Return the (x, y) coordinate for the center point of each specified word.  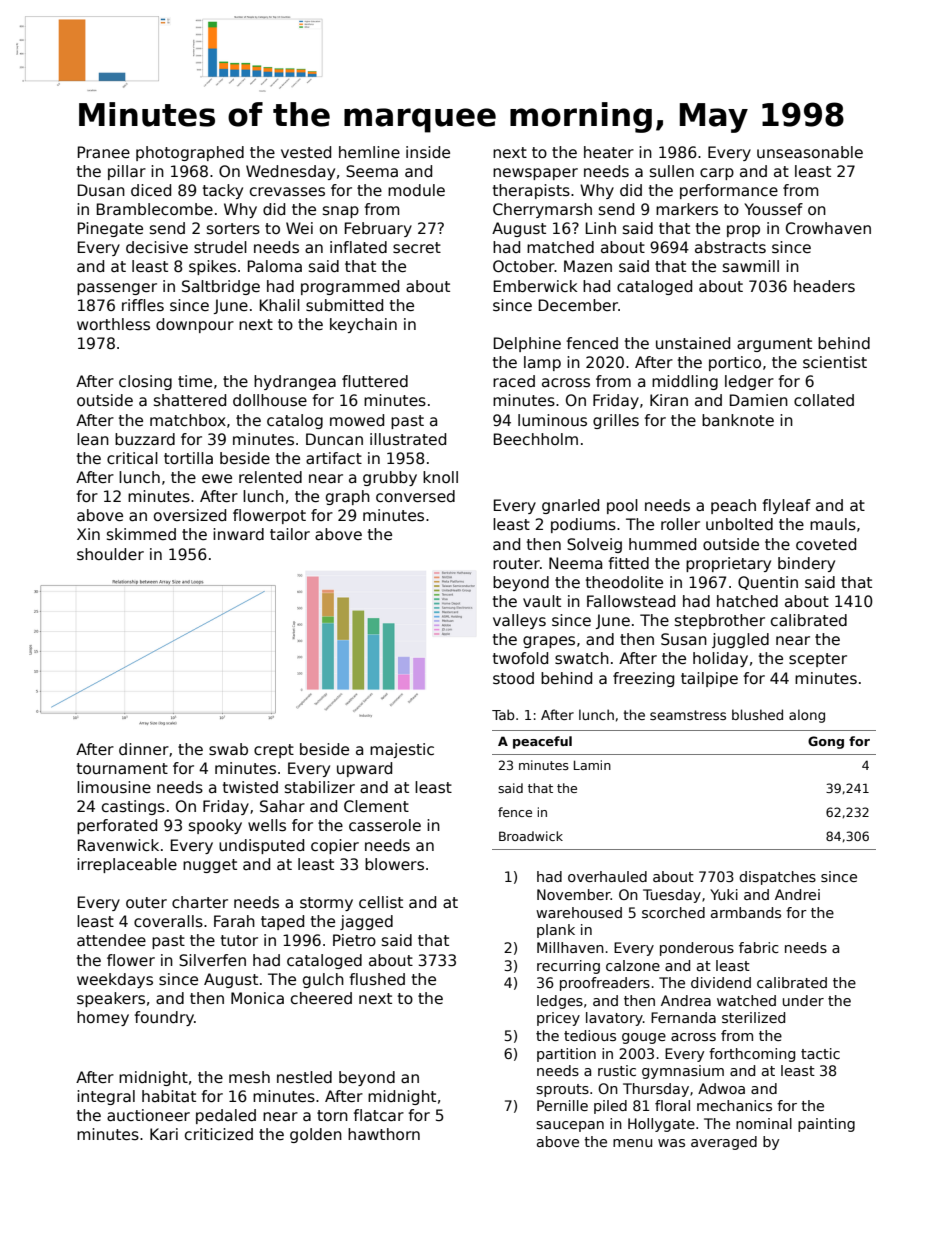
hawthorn (384, 1134)
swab (228, 749)
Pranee (104, 152)
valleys (519, 621)
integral (106, 1097)
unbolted (739, 524)
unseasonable (810, 152)
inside (428, 152)
